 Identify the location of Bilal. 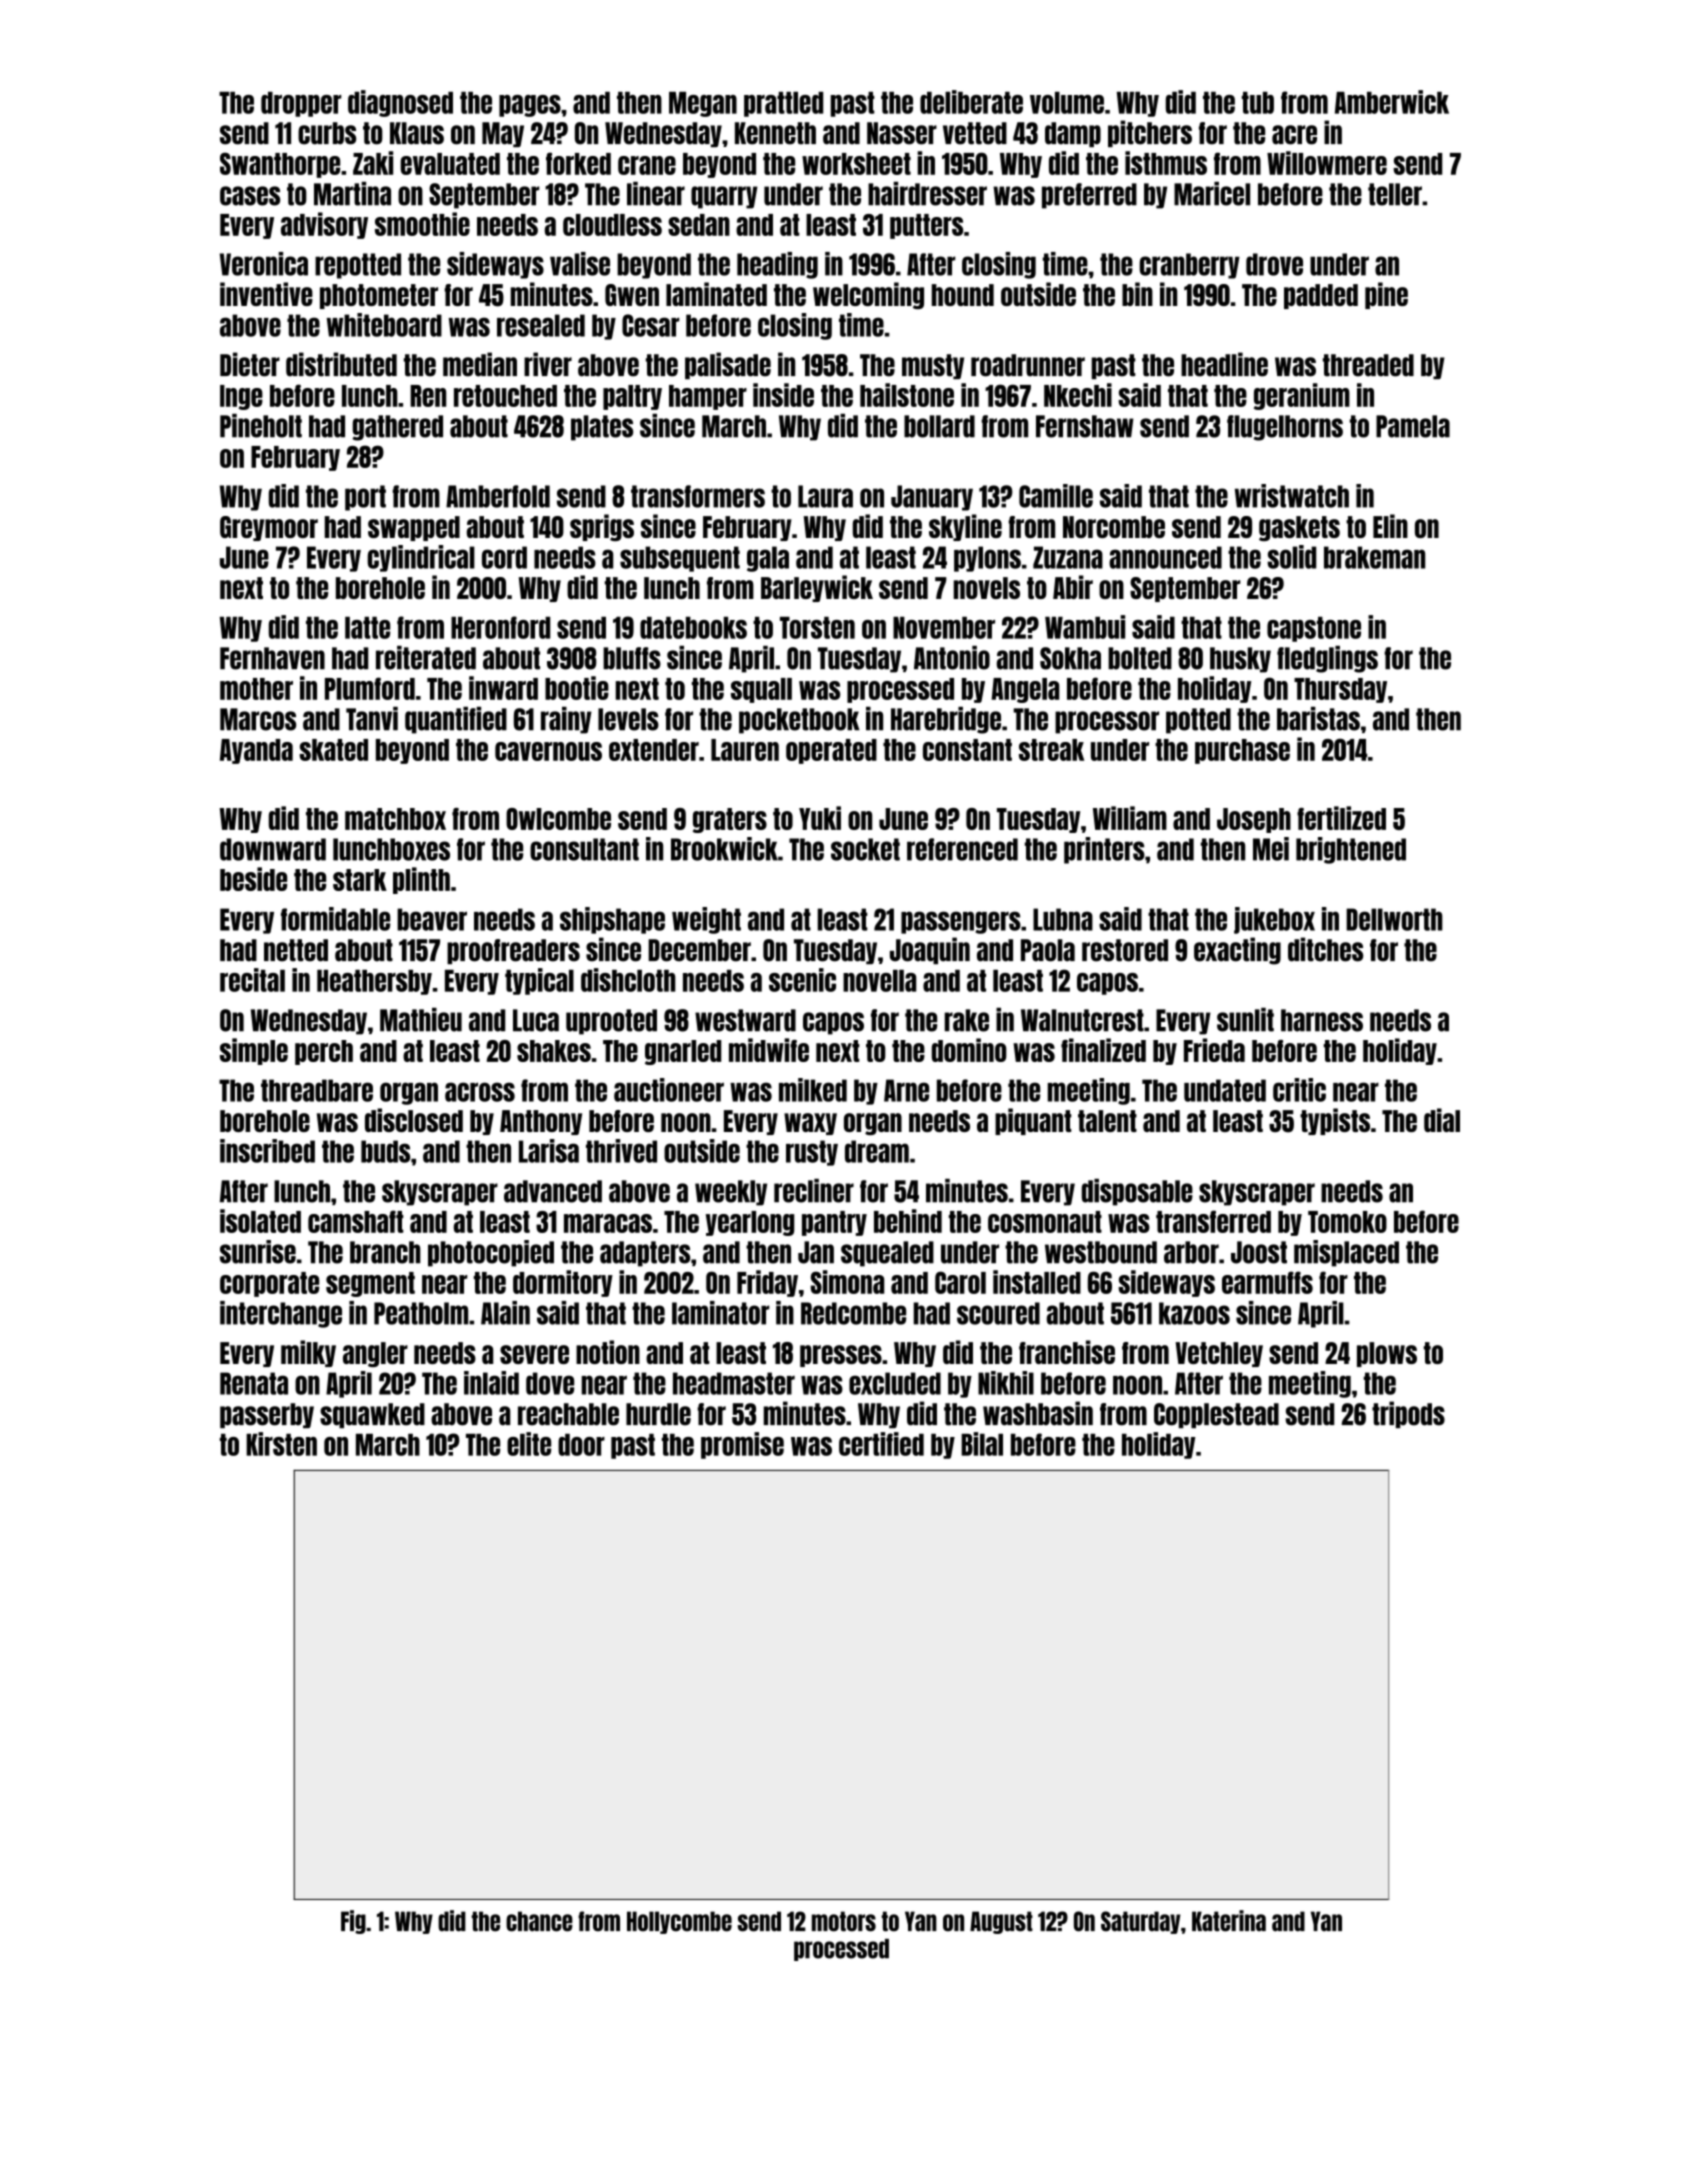
(982, 1444).
